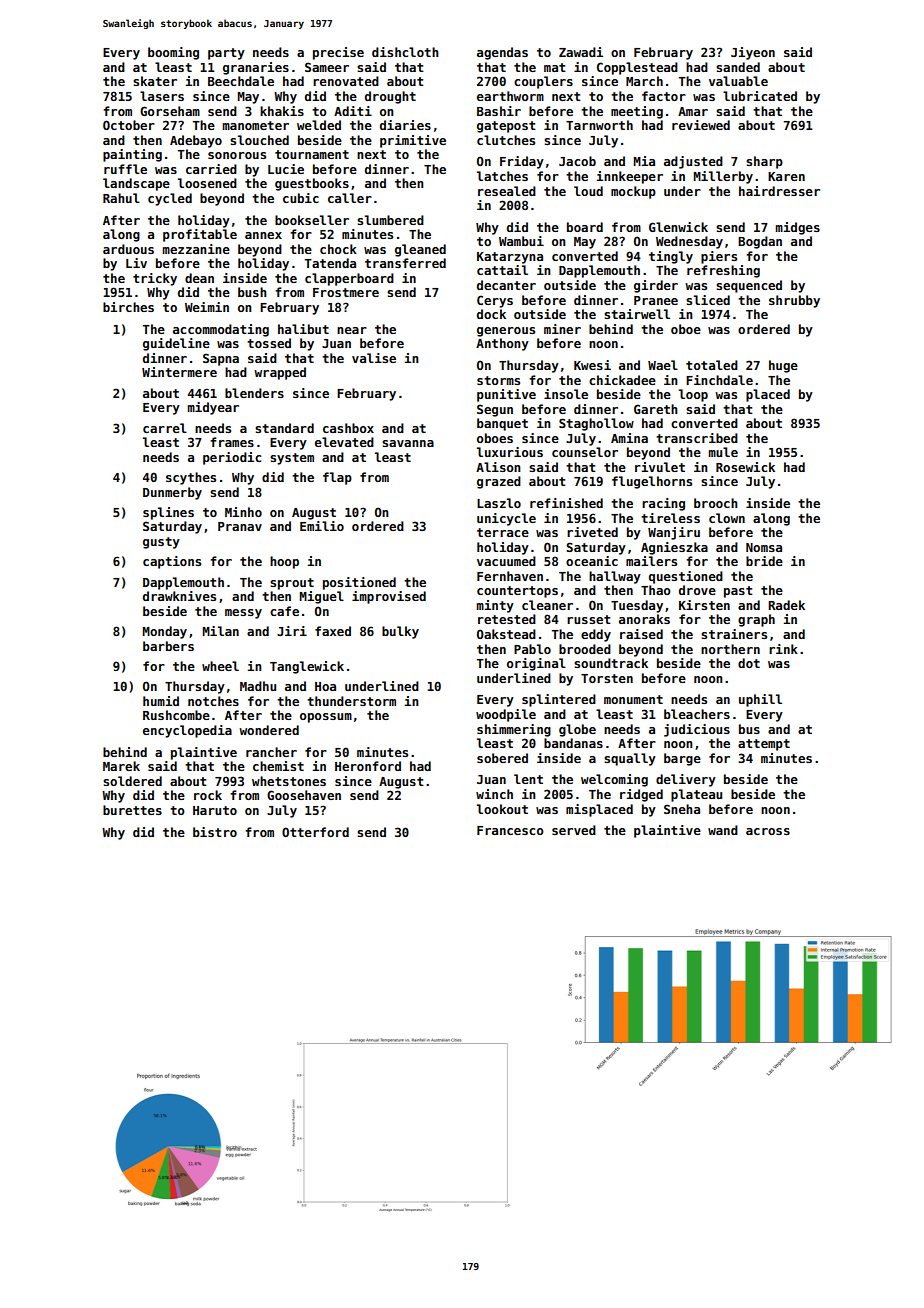 Image resolution: width=924 pixels, height=1308 pixels. What do you see at coordinates (588, 191) in the image?
I see `loud` at bounding box center [588, 191].
